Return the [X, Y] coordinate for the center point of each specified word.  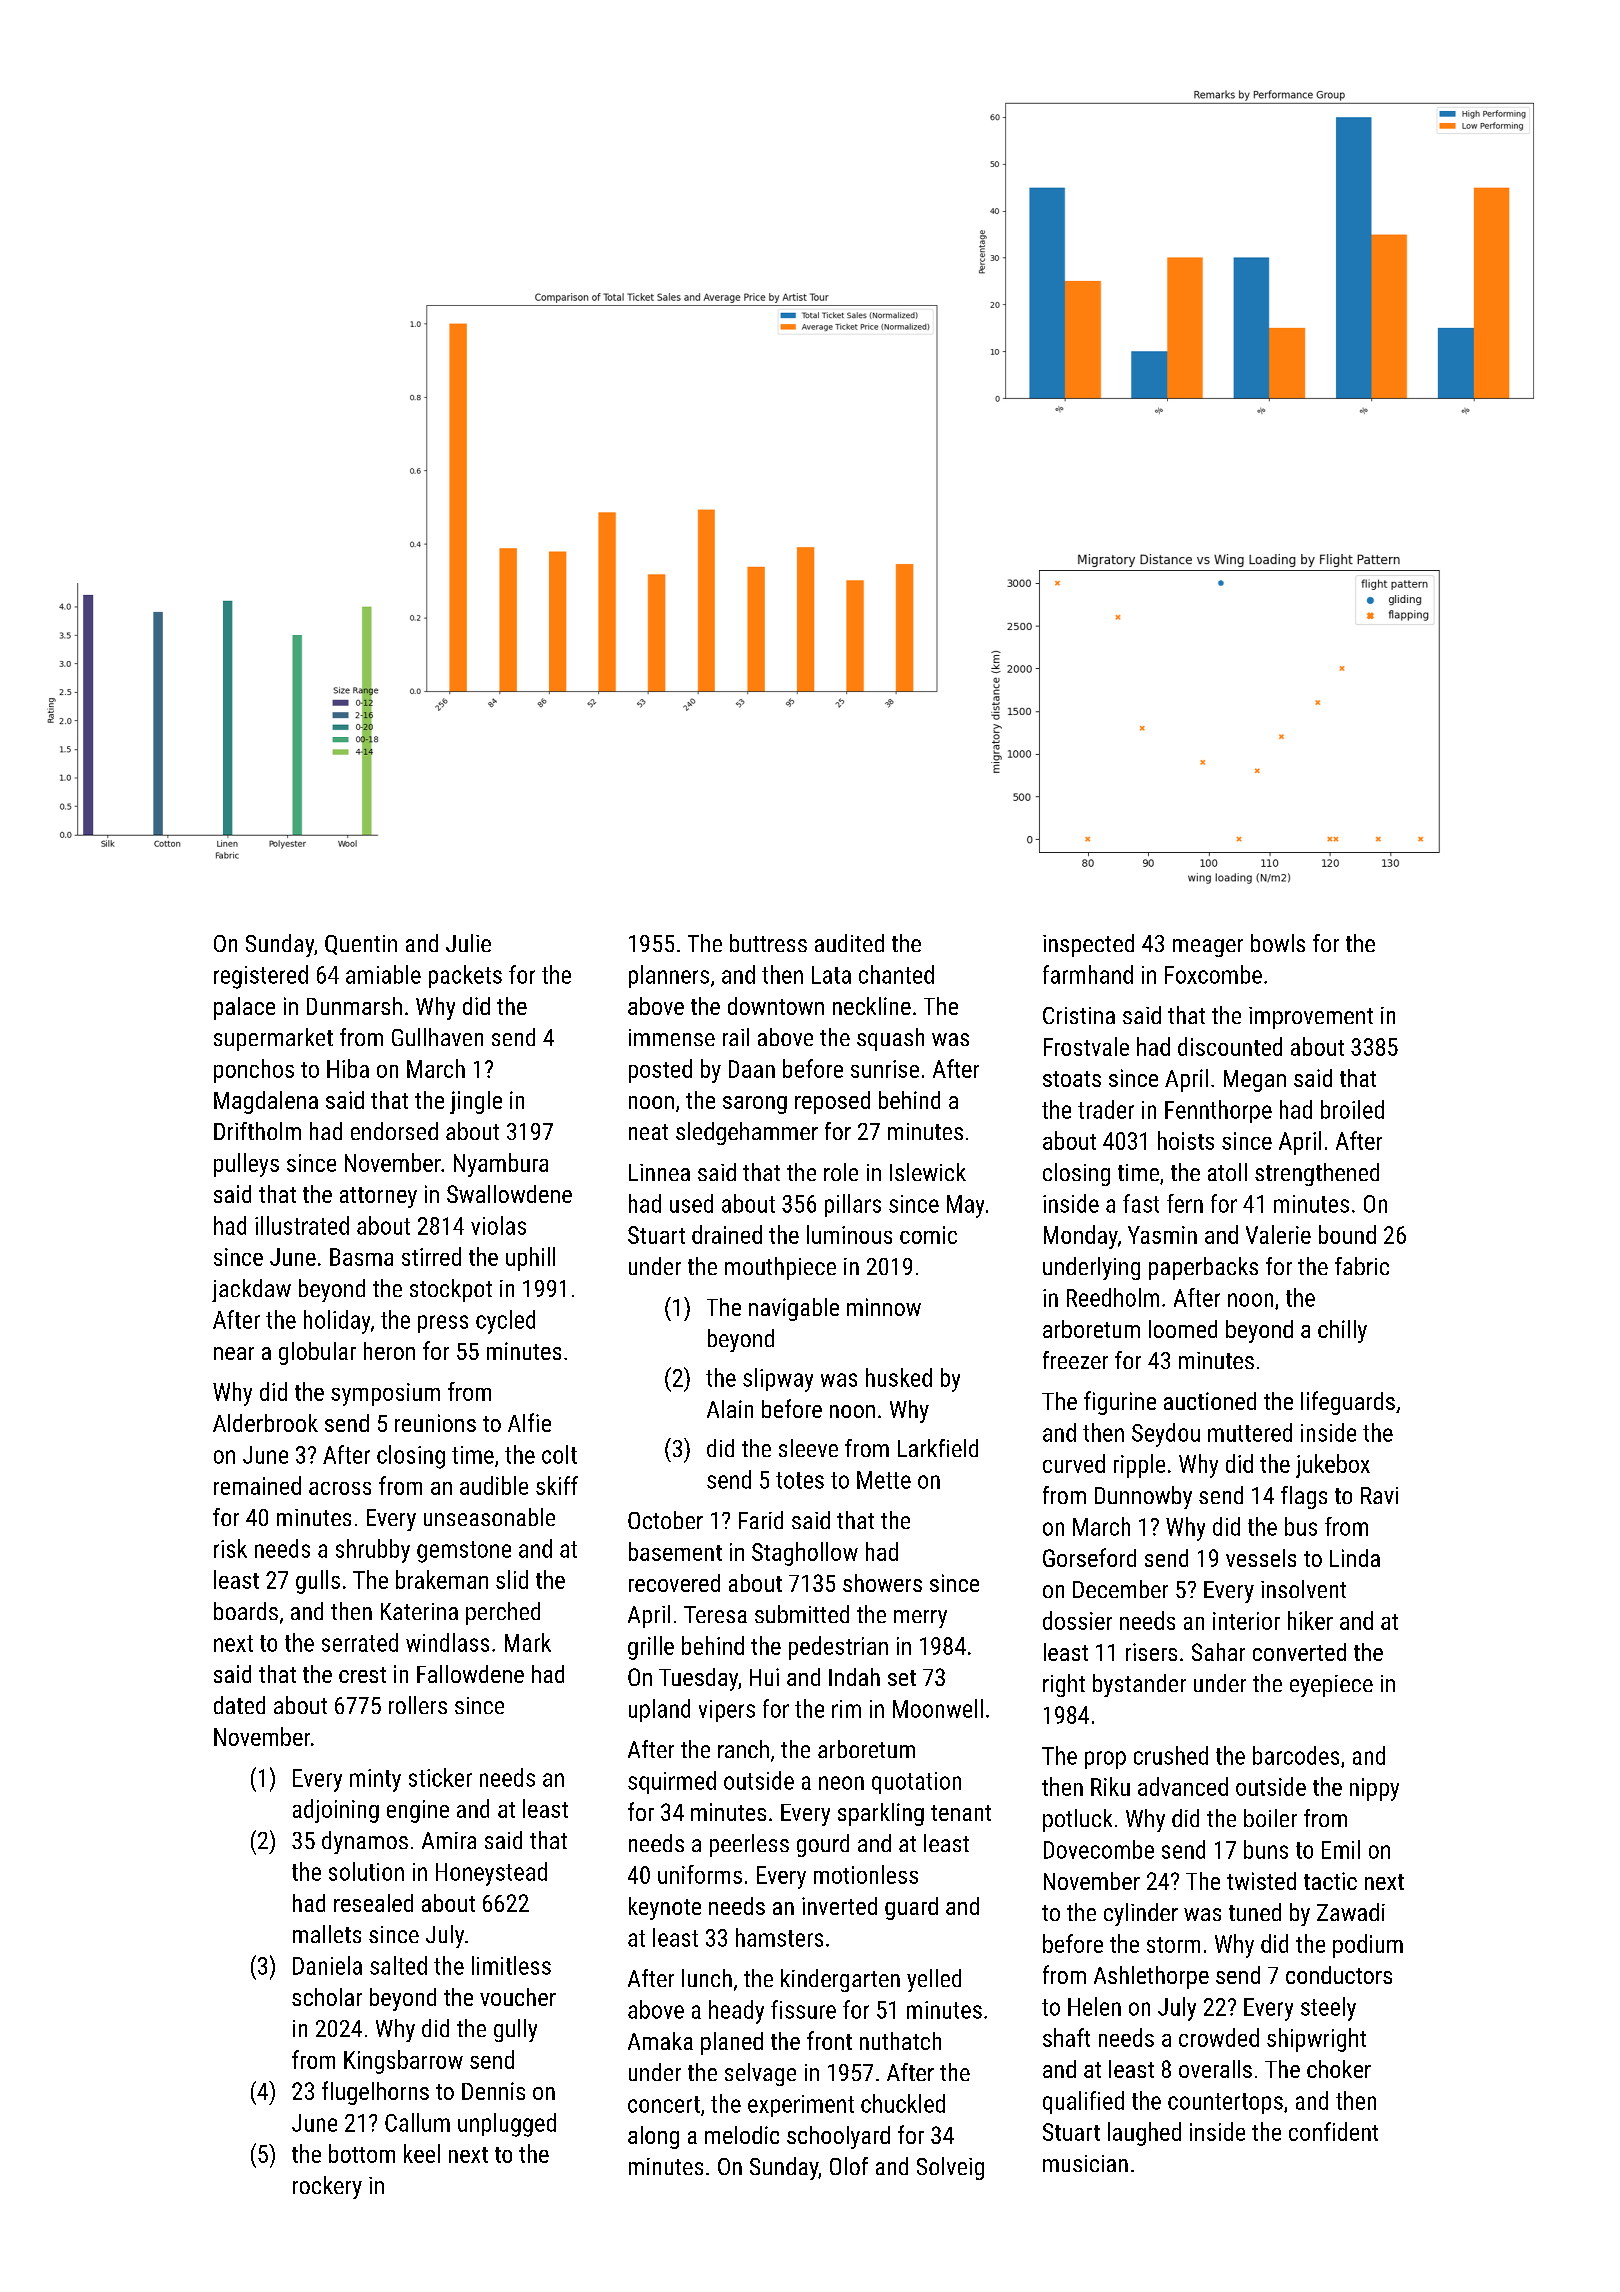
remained [257, 1485]
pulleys [246, 1165]
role [841, 1172]
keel [422, 2153]
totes [800, 1480]
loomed [1183, 1329]
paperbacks [1203, 1268]
